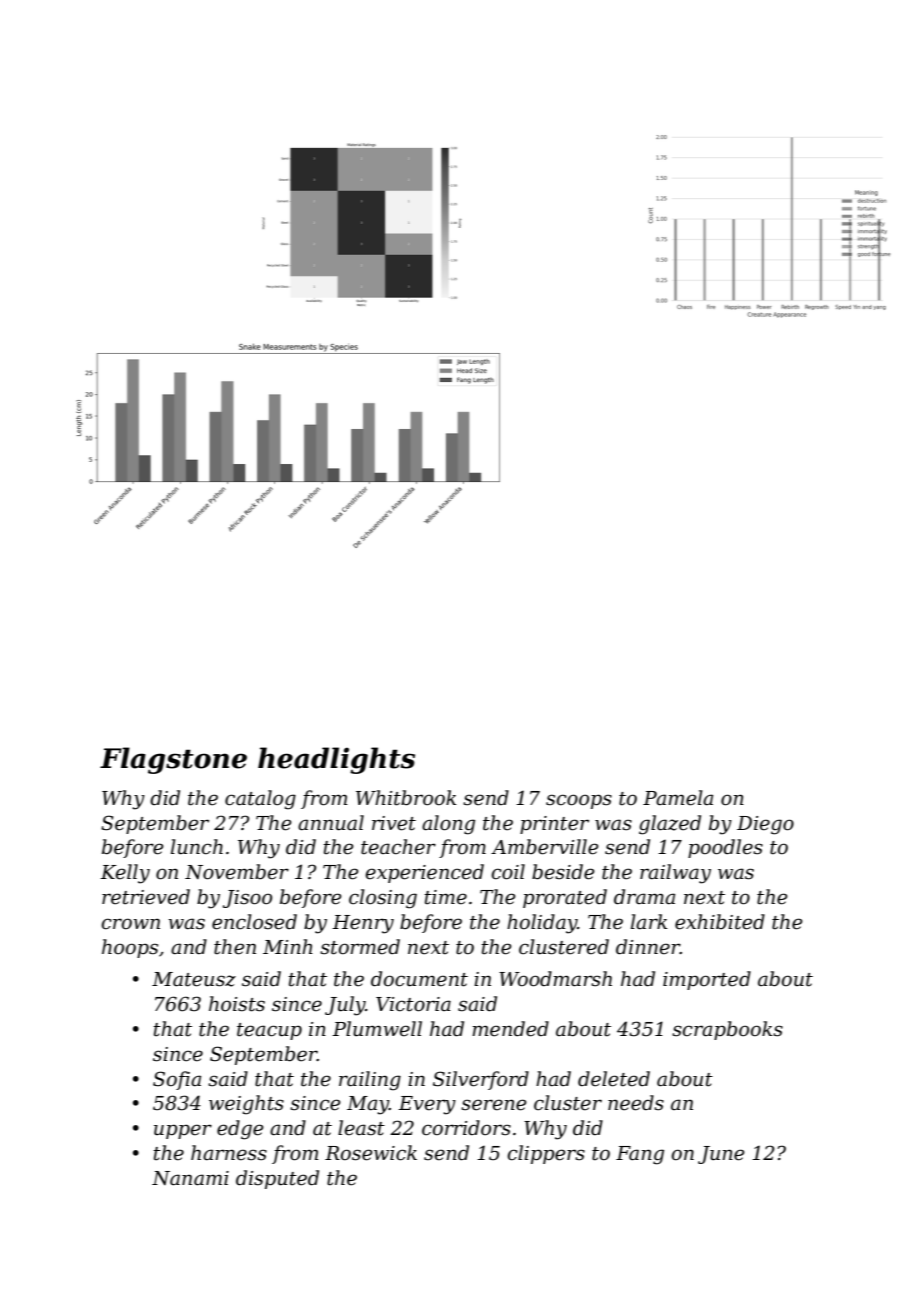 Image resolution: width=924 pixels, height=1311 pixels. What do you see at coordinates (636, 1103) in the image?
I see `needs` at bounding box center [636, 1103].
